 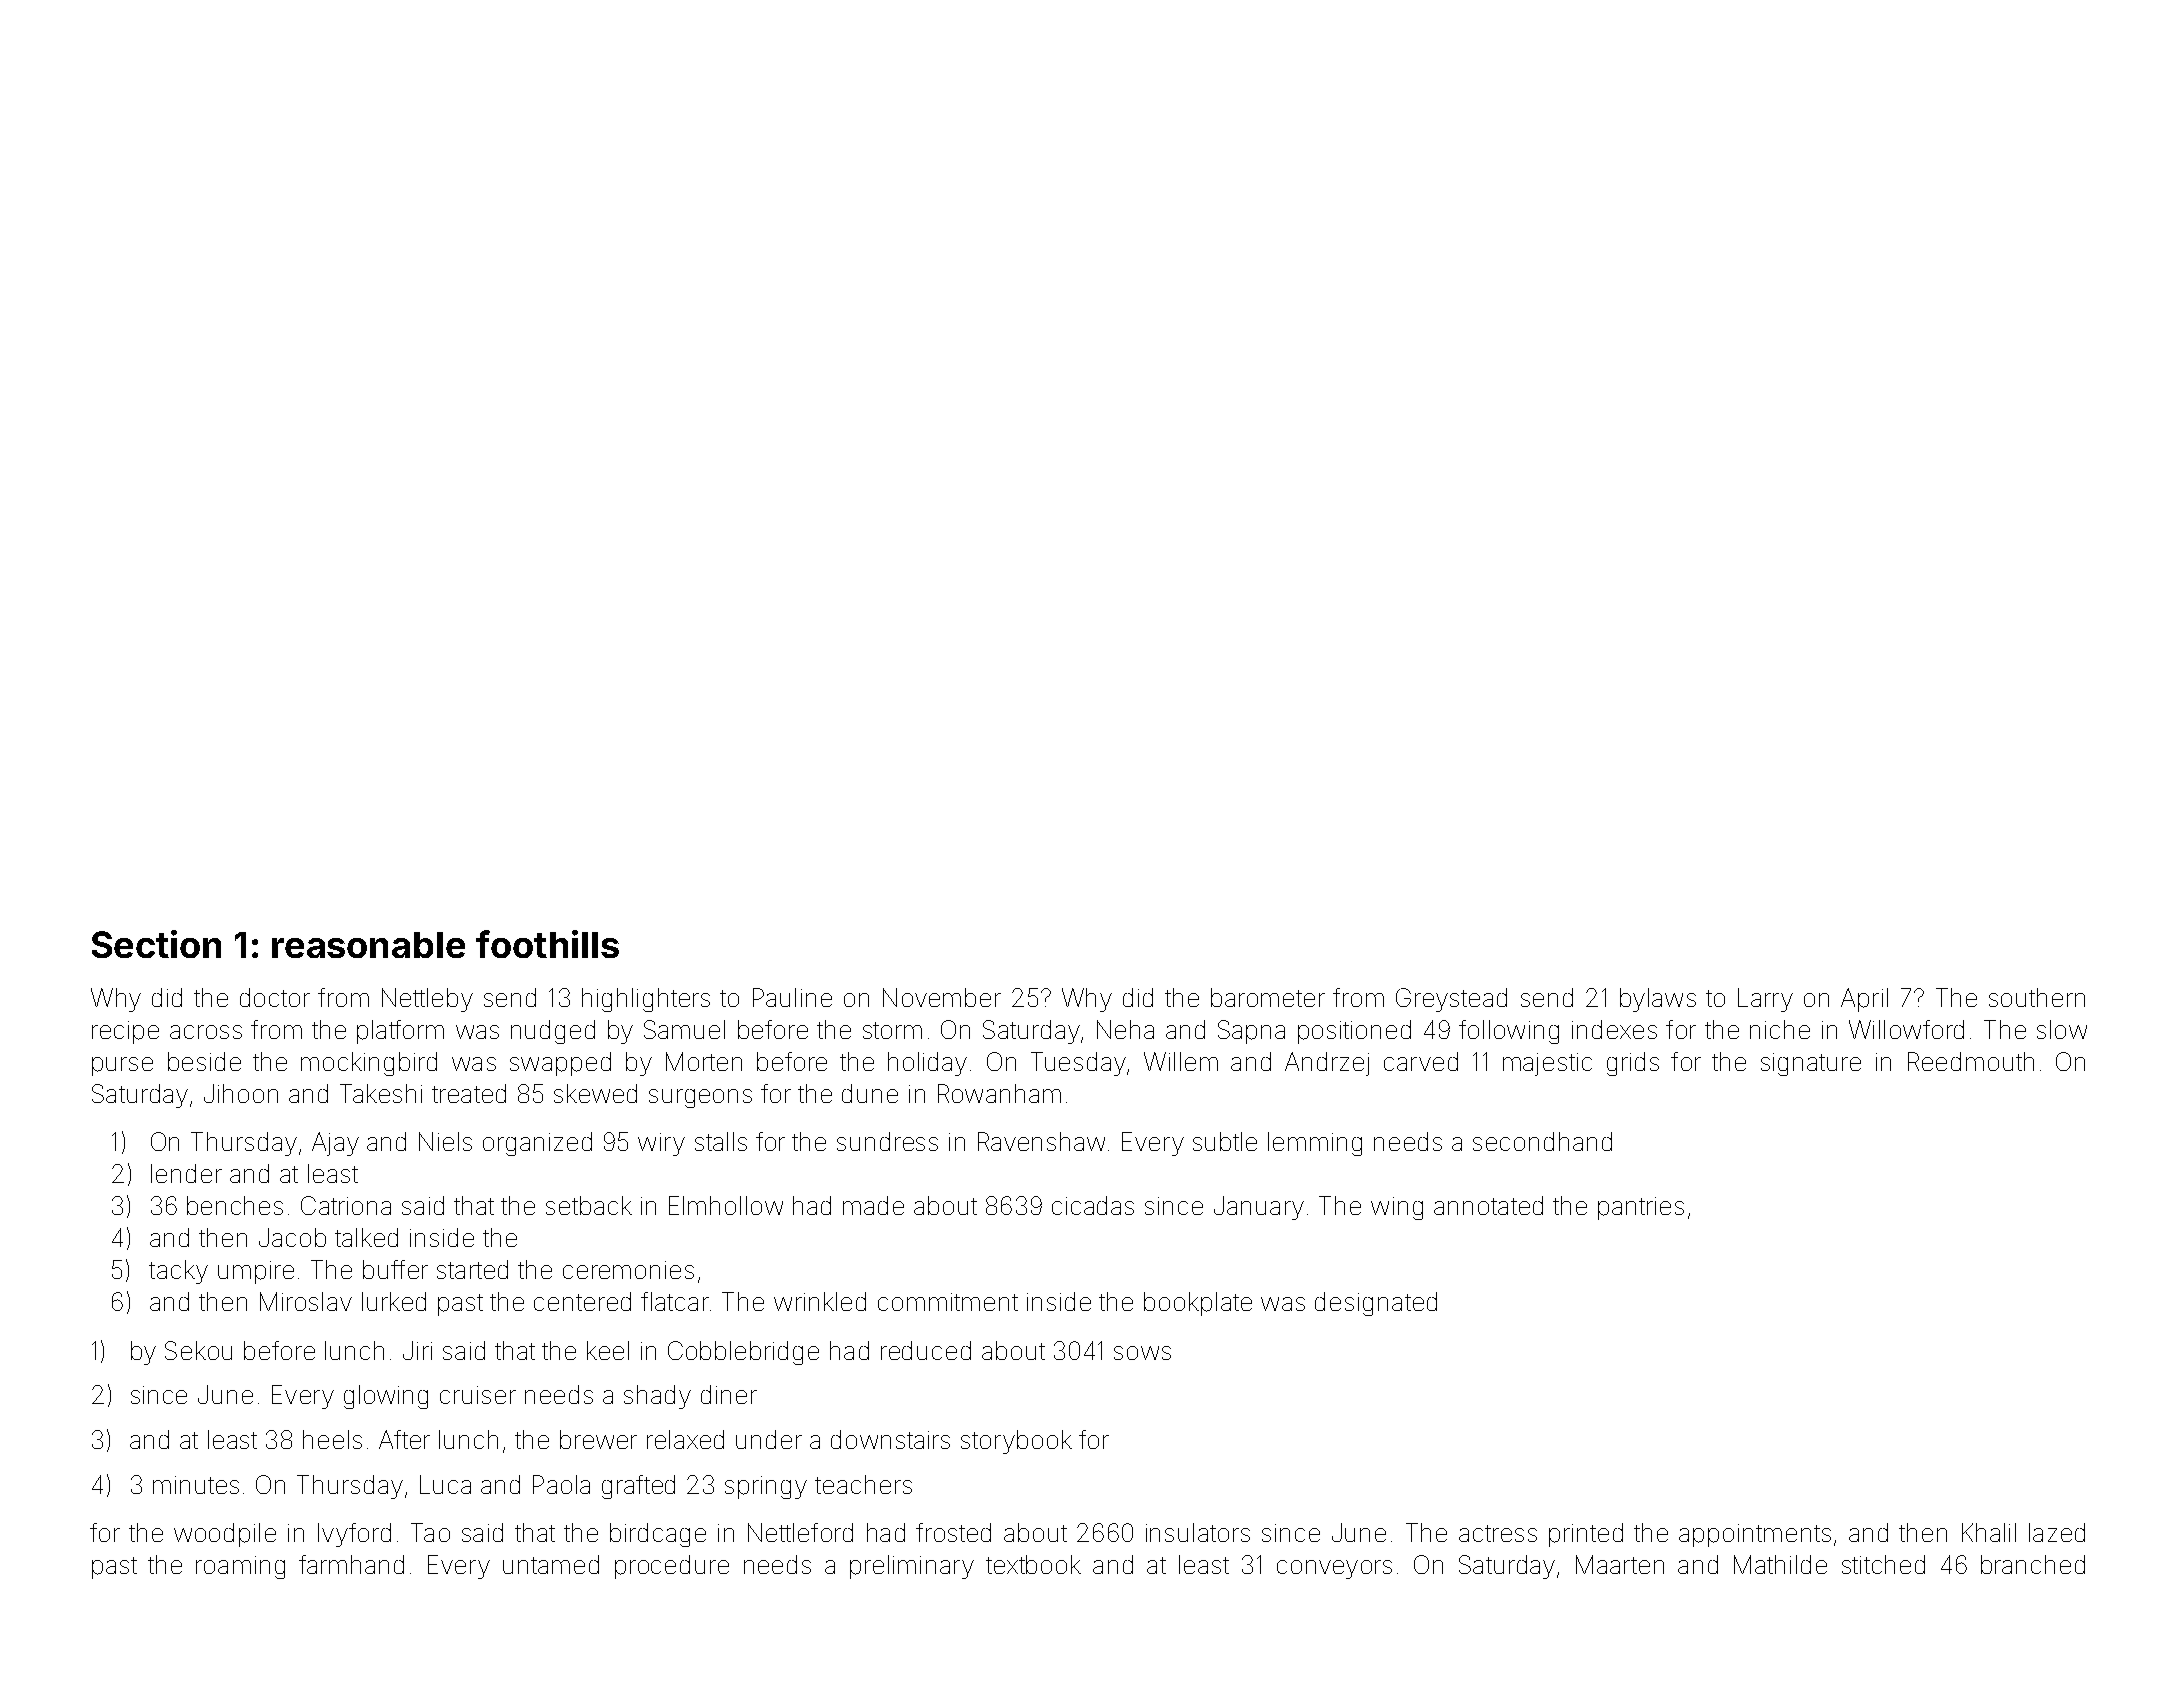 I want to click on Andrzej, so click(x=1327, y=1064).
